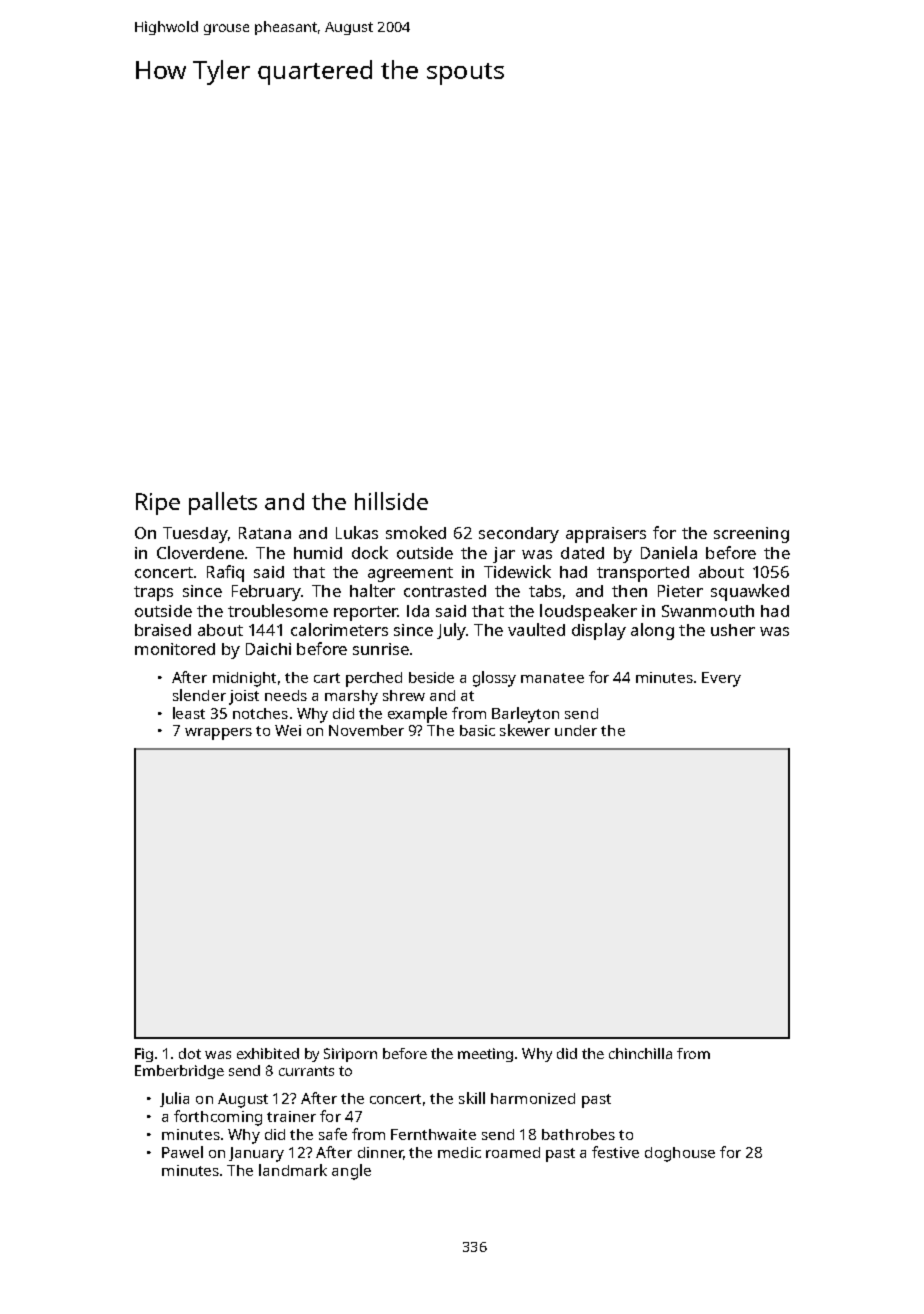 Image resolution: width=924 pixels, height=1314 pixels. Describe the element at coordinates (640, 1053) in the document. I see `chinchilla` at that location.
